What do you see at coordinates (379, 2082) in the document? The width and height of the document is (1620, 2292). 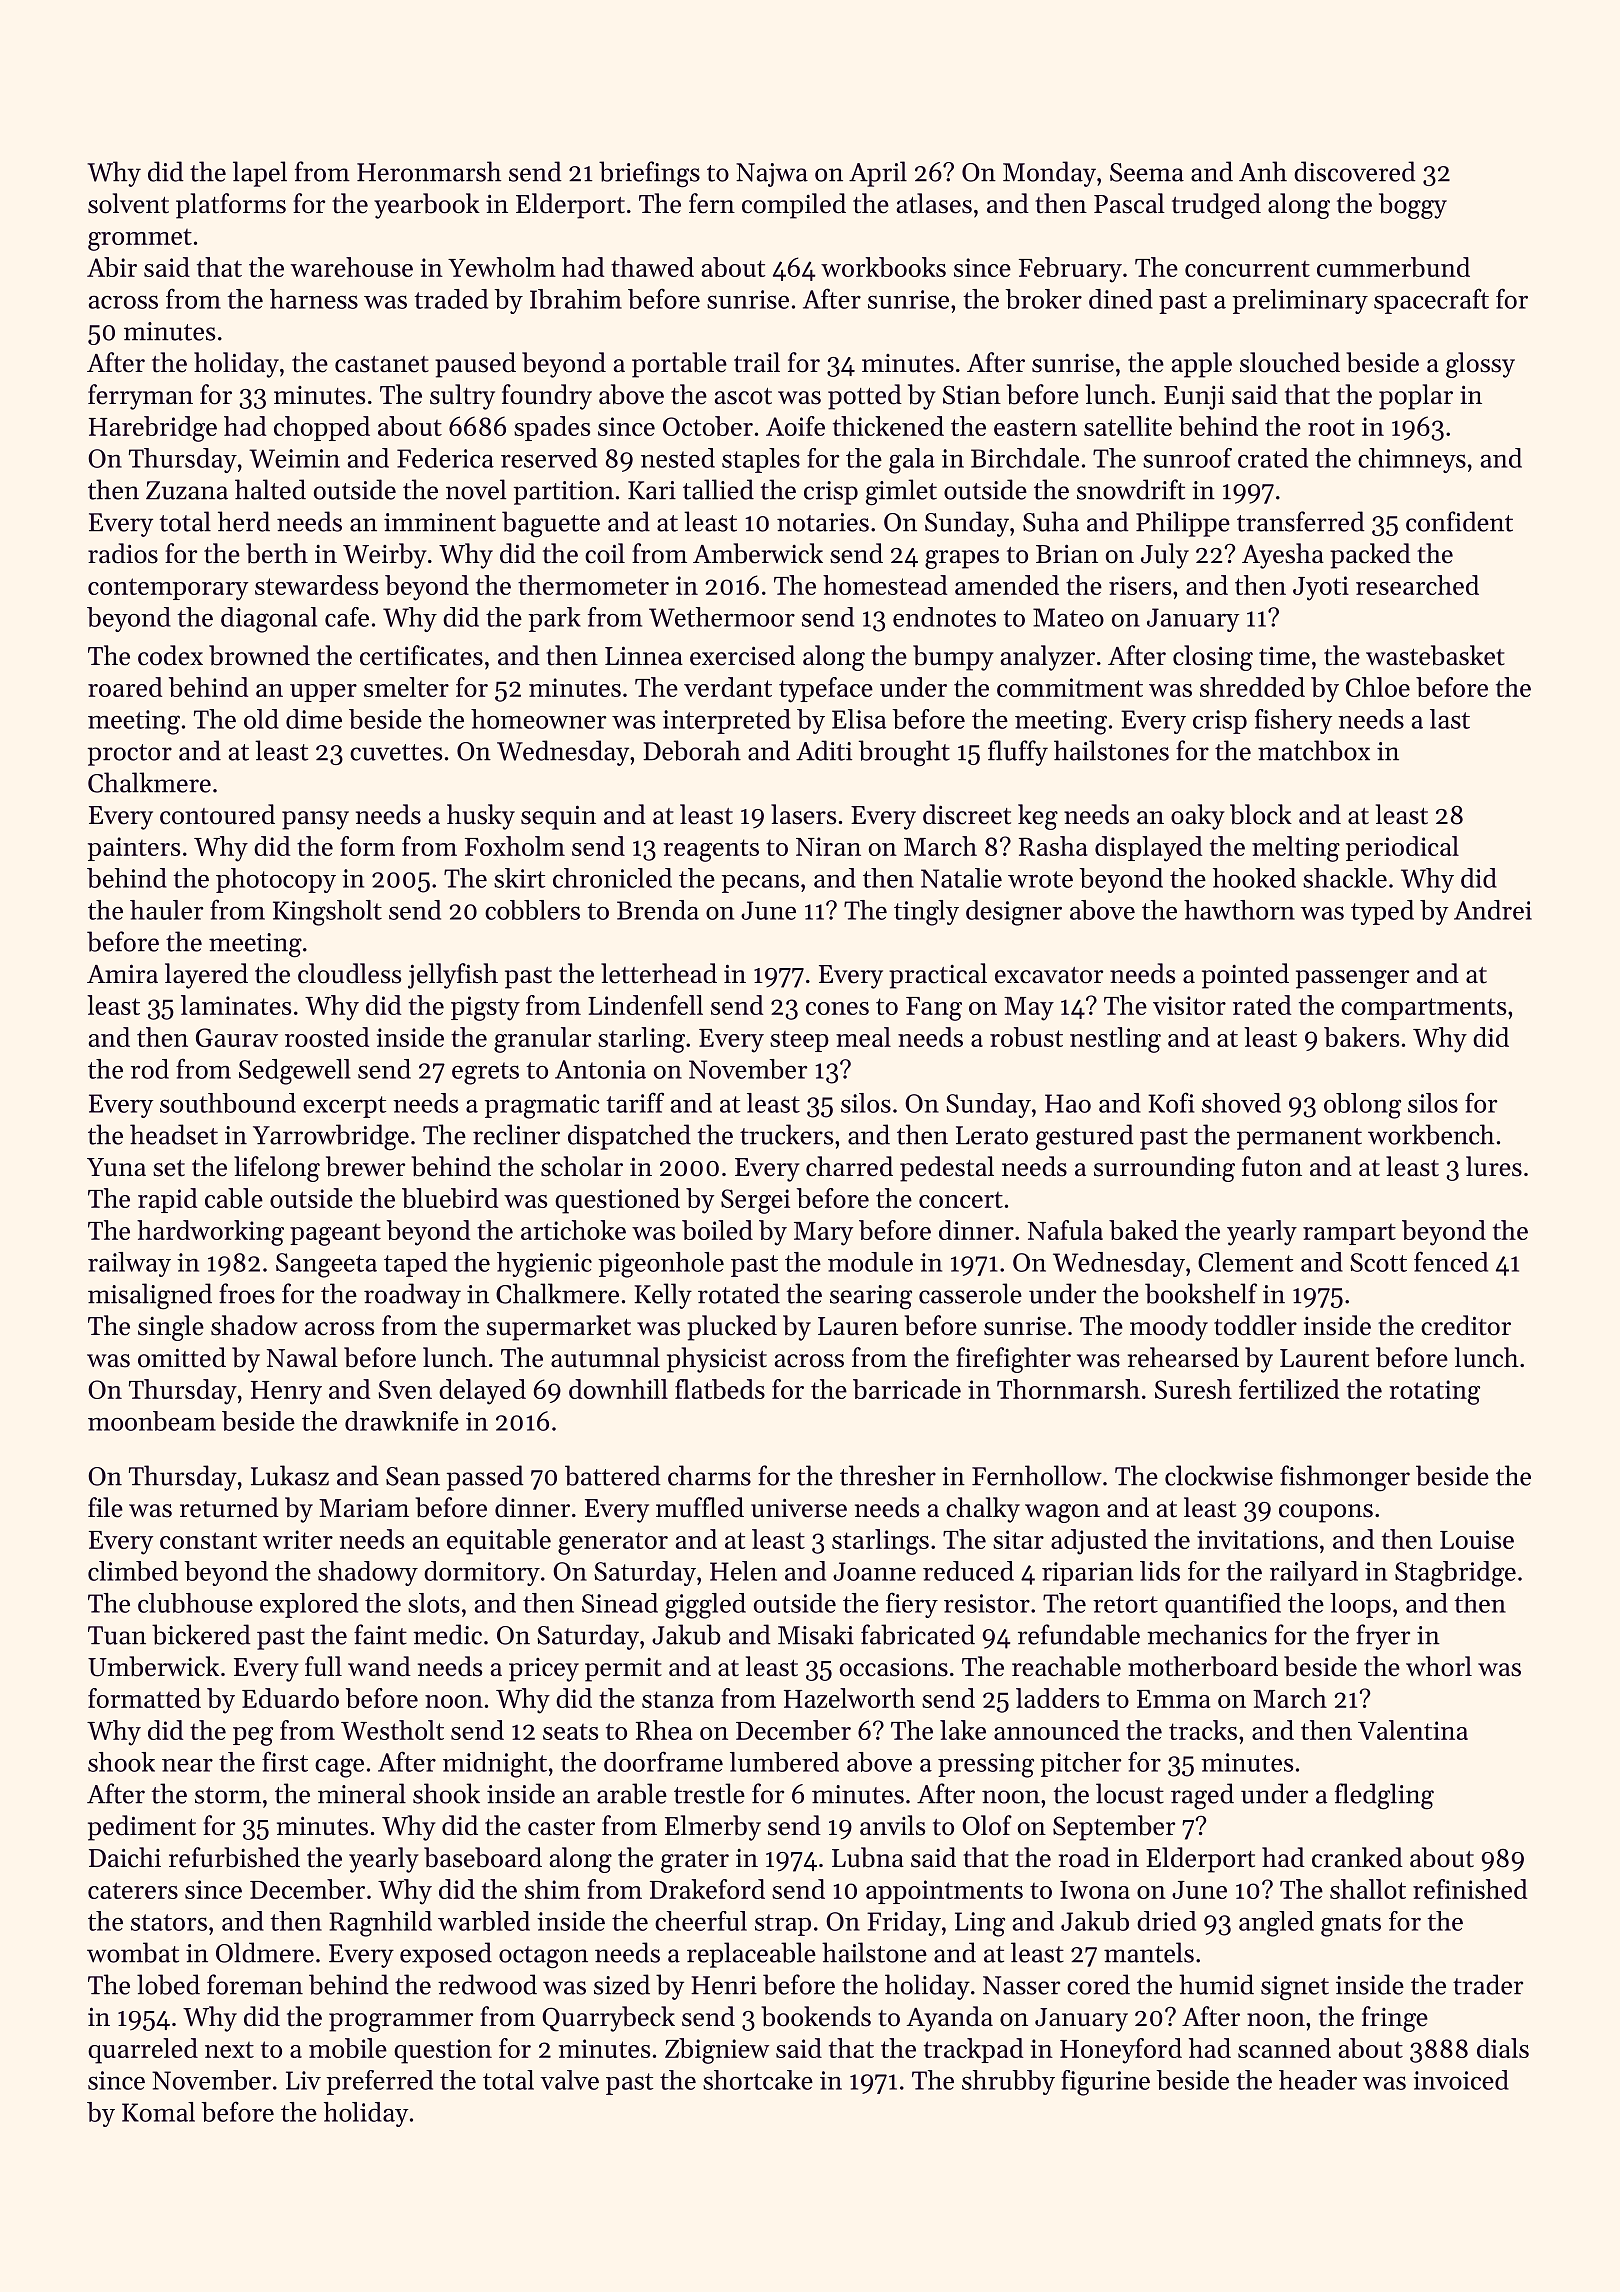 I see `preferred` at bounding box center [379, 2082].
